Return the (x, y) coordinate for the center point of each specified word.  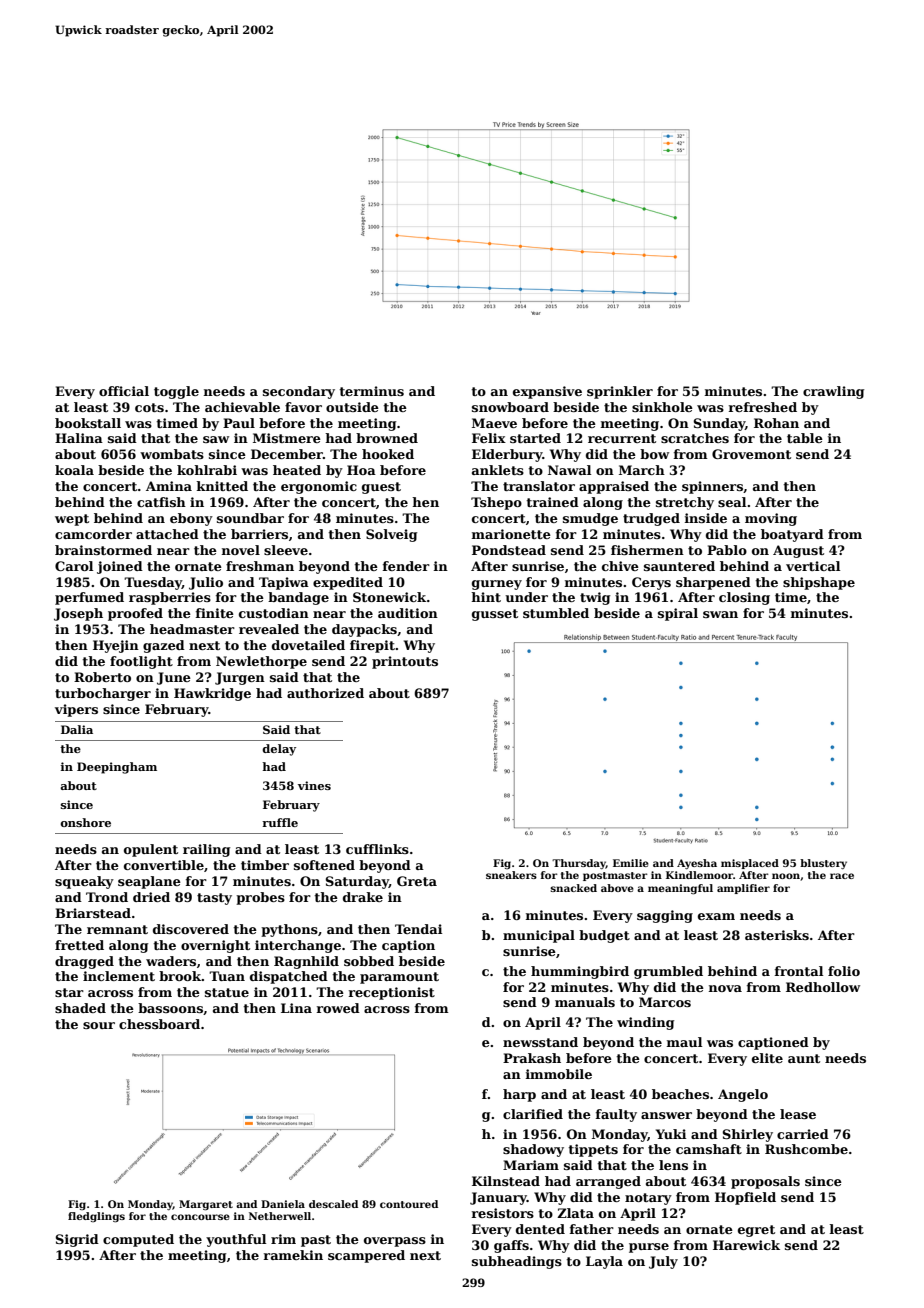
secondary (299, 392)
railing (206, 850)
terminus (371, 391)
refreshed (763, 407)
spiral (678, 614)
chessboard (159, 1024)
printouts (405, 662)
